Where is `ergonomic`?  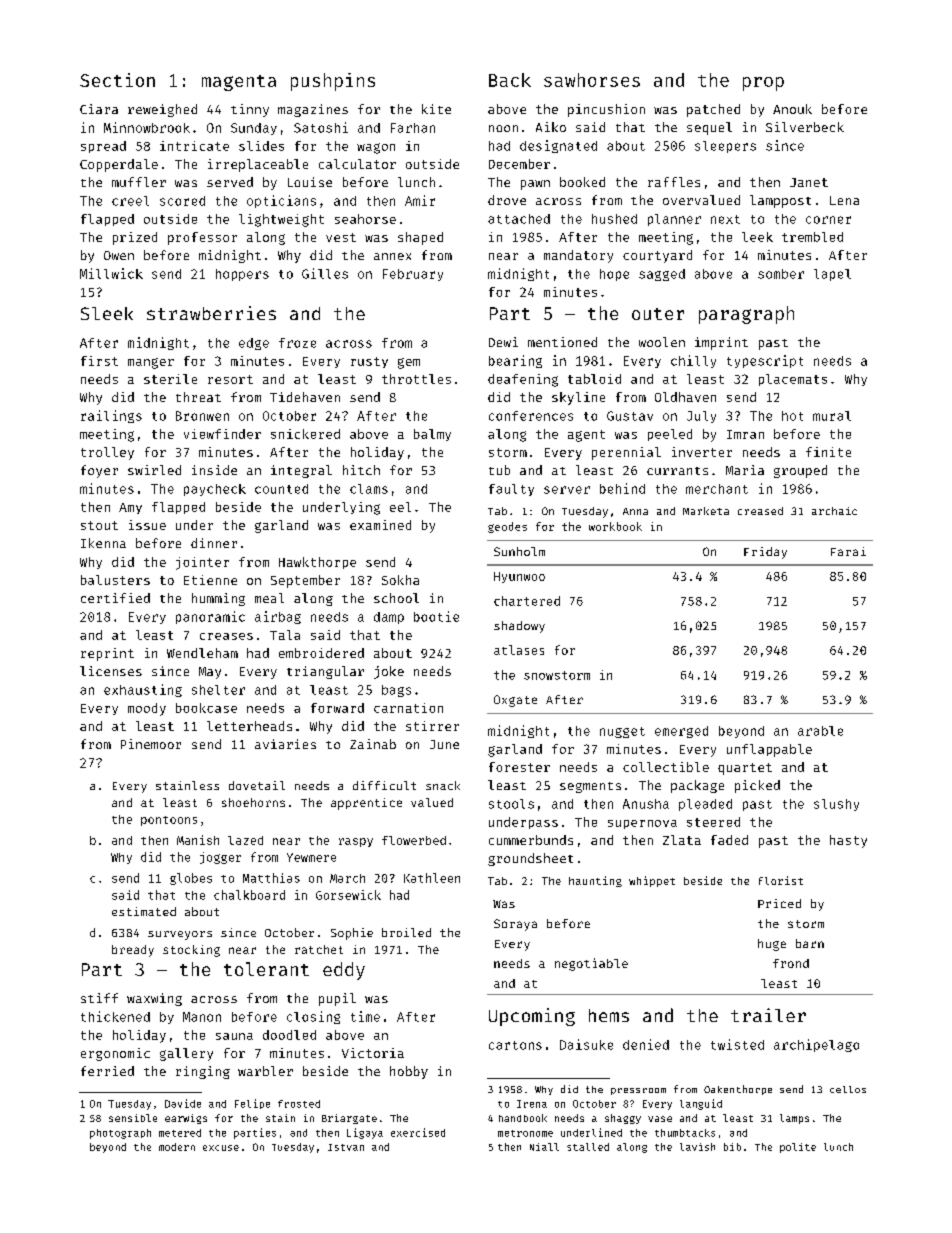 ergonomic is located at coordinates (115, 1054).
